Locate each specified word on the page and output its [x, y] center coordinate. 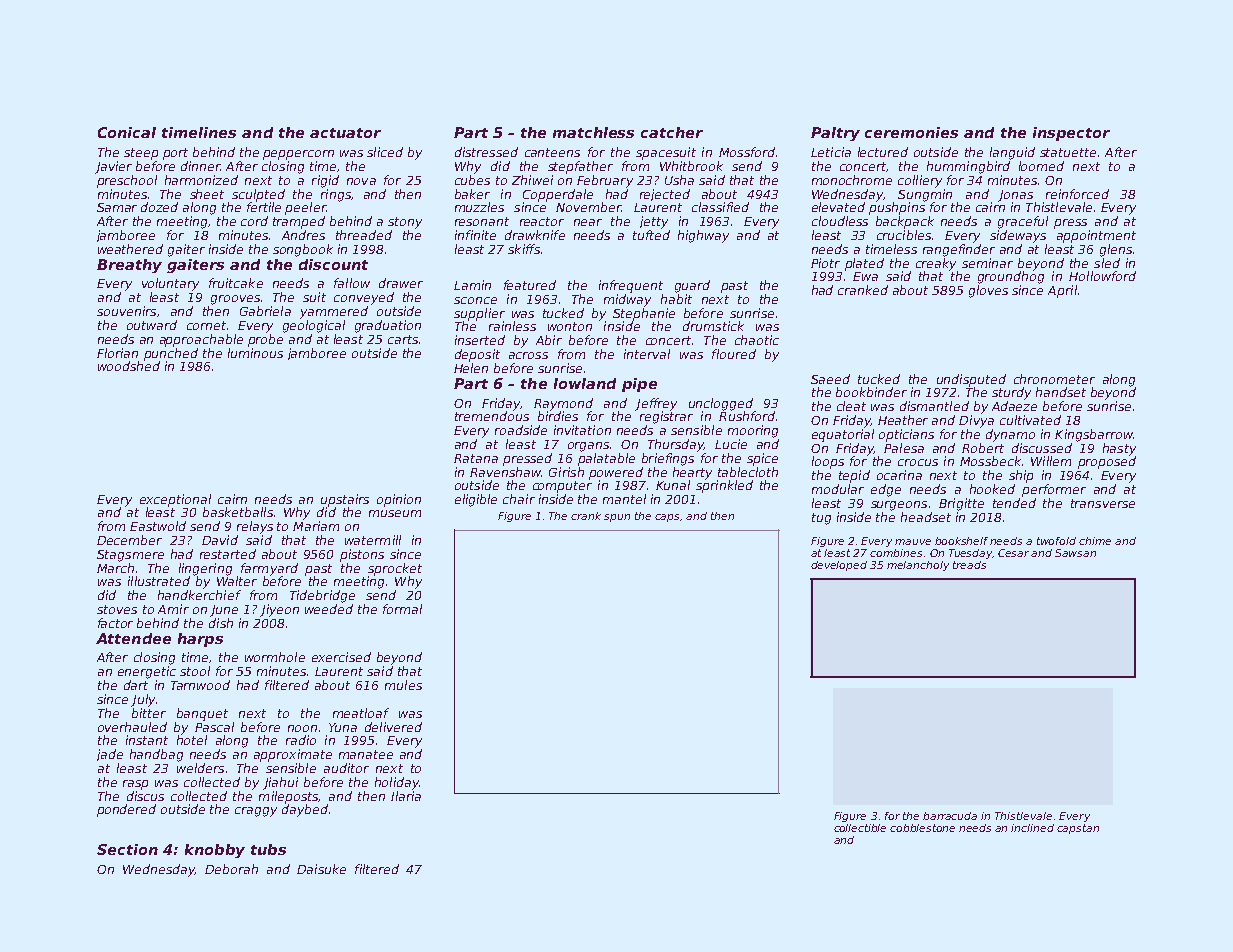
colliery [920, 181]
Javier [113, 167]
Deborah [231, 869]
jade [110, 755]
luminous [255, 353]
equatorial [843, 435]
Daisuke [321, 869]
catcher [672, 132]
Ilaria [406, 796]
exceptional [175, 500]
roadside [521, 430]
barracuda [950, 816]
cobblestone [922, 828]
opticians [906, 435]
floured [734, 354]
